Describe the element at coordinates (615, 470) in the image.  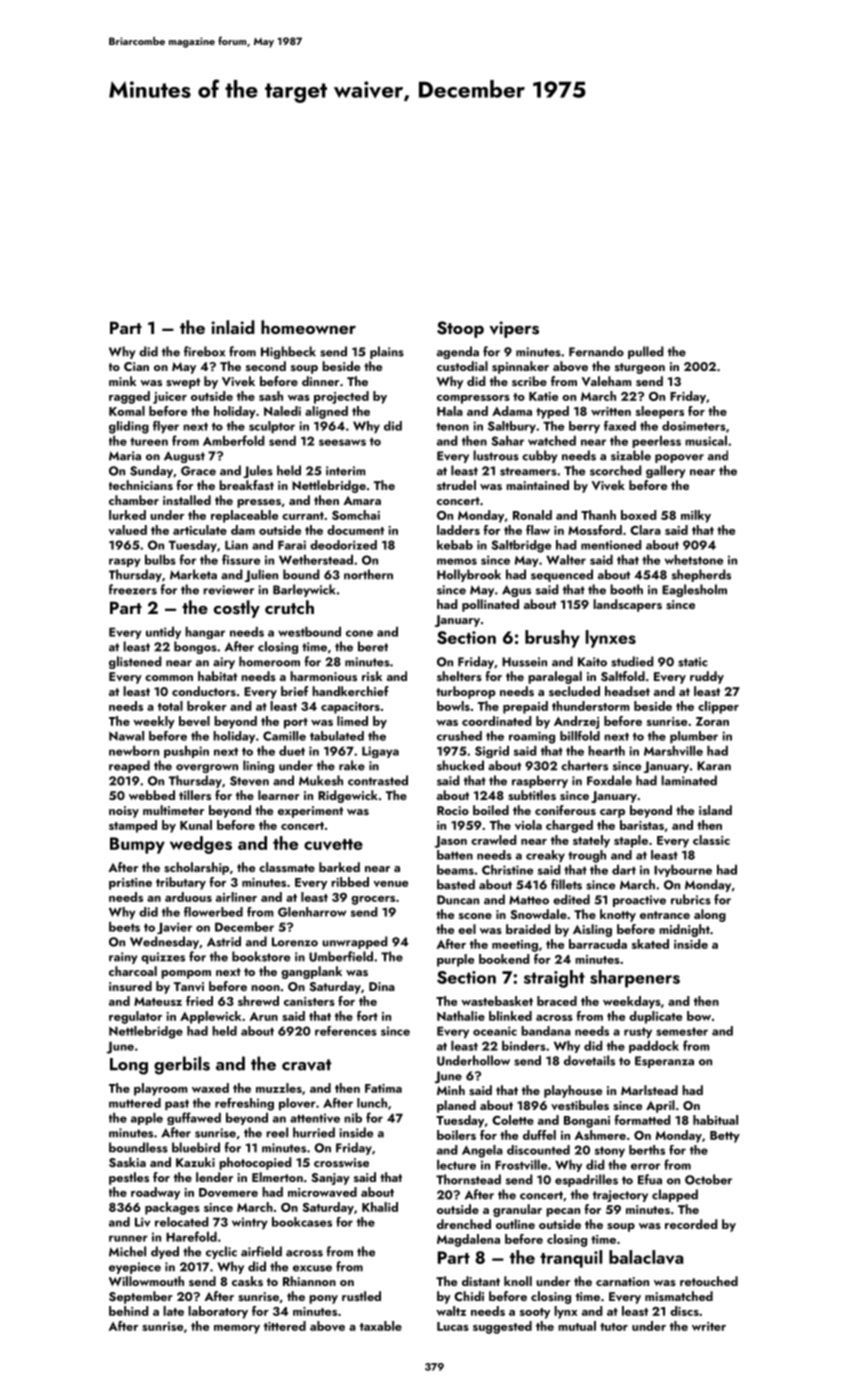
I see `scorched` at that location.
